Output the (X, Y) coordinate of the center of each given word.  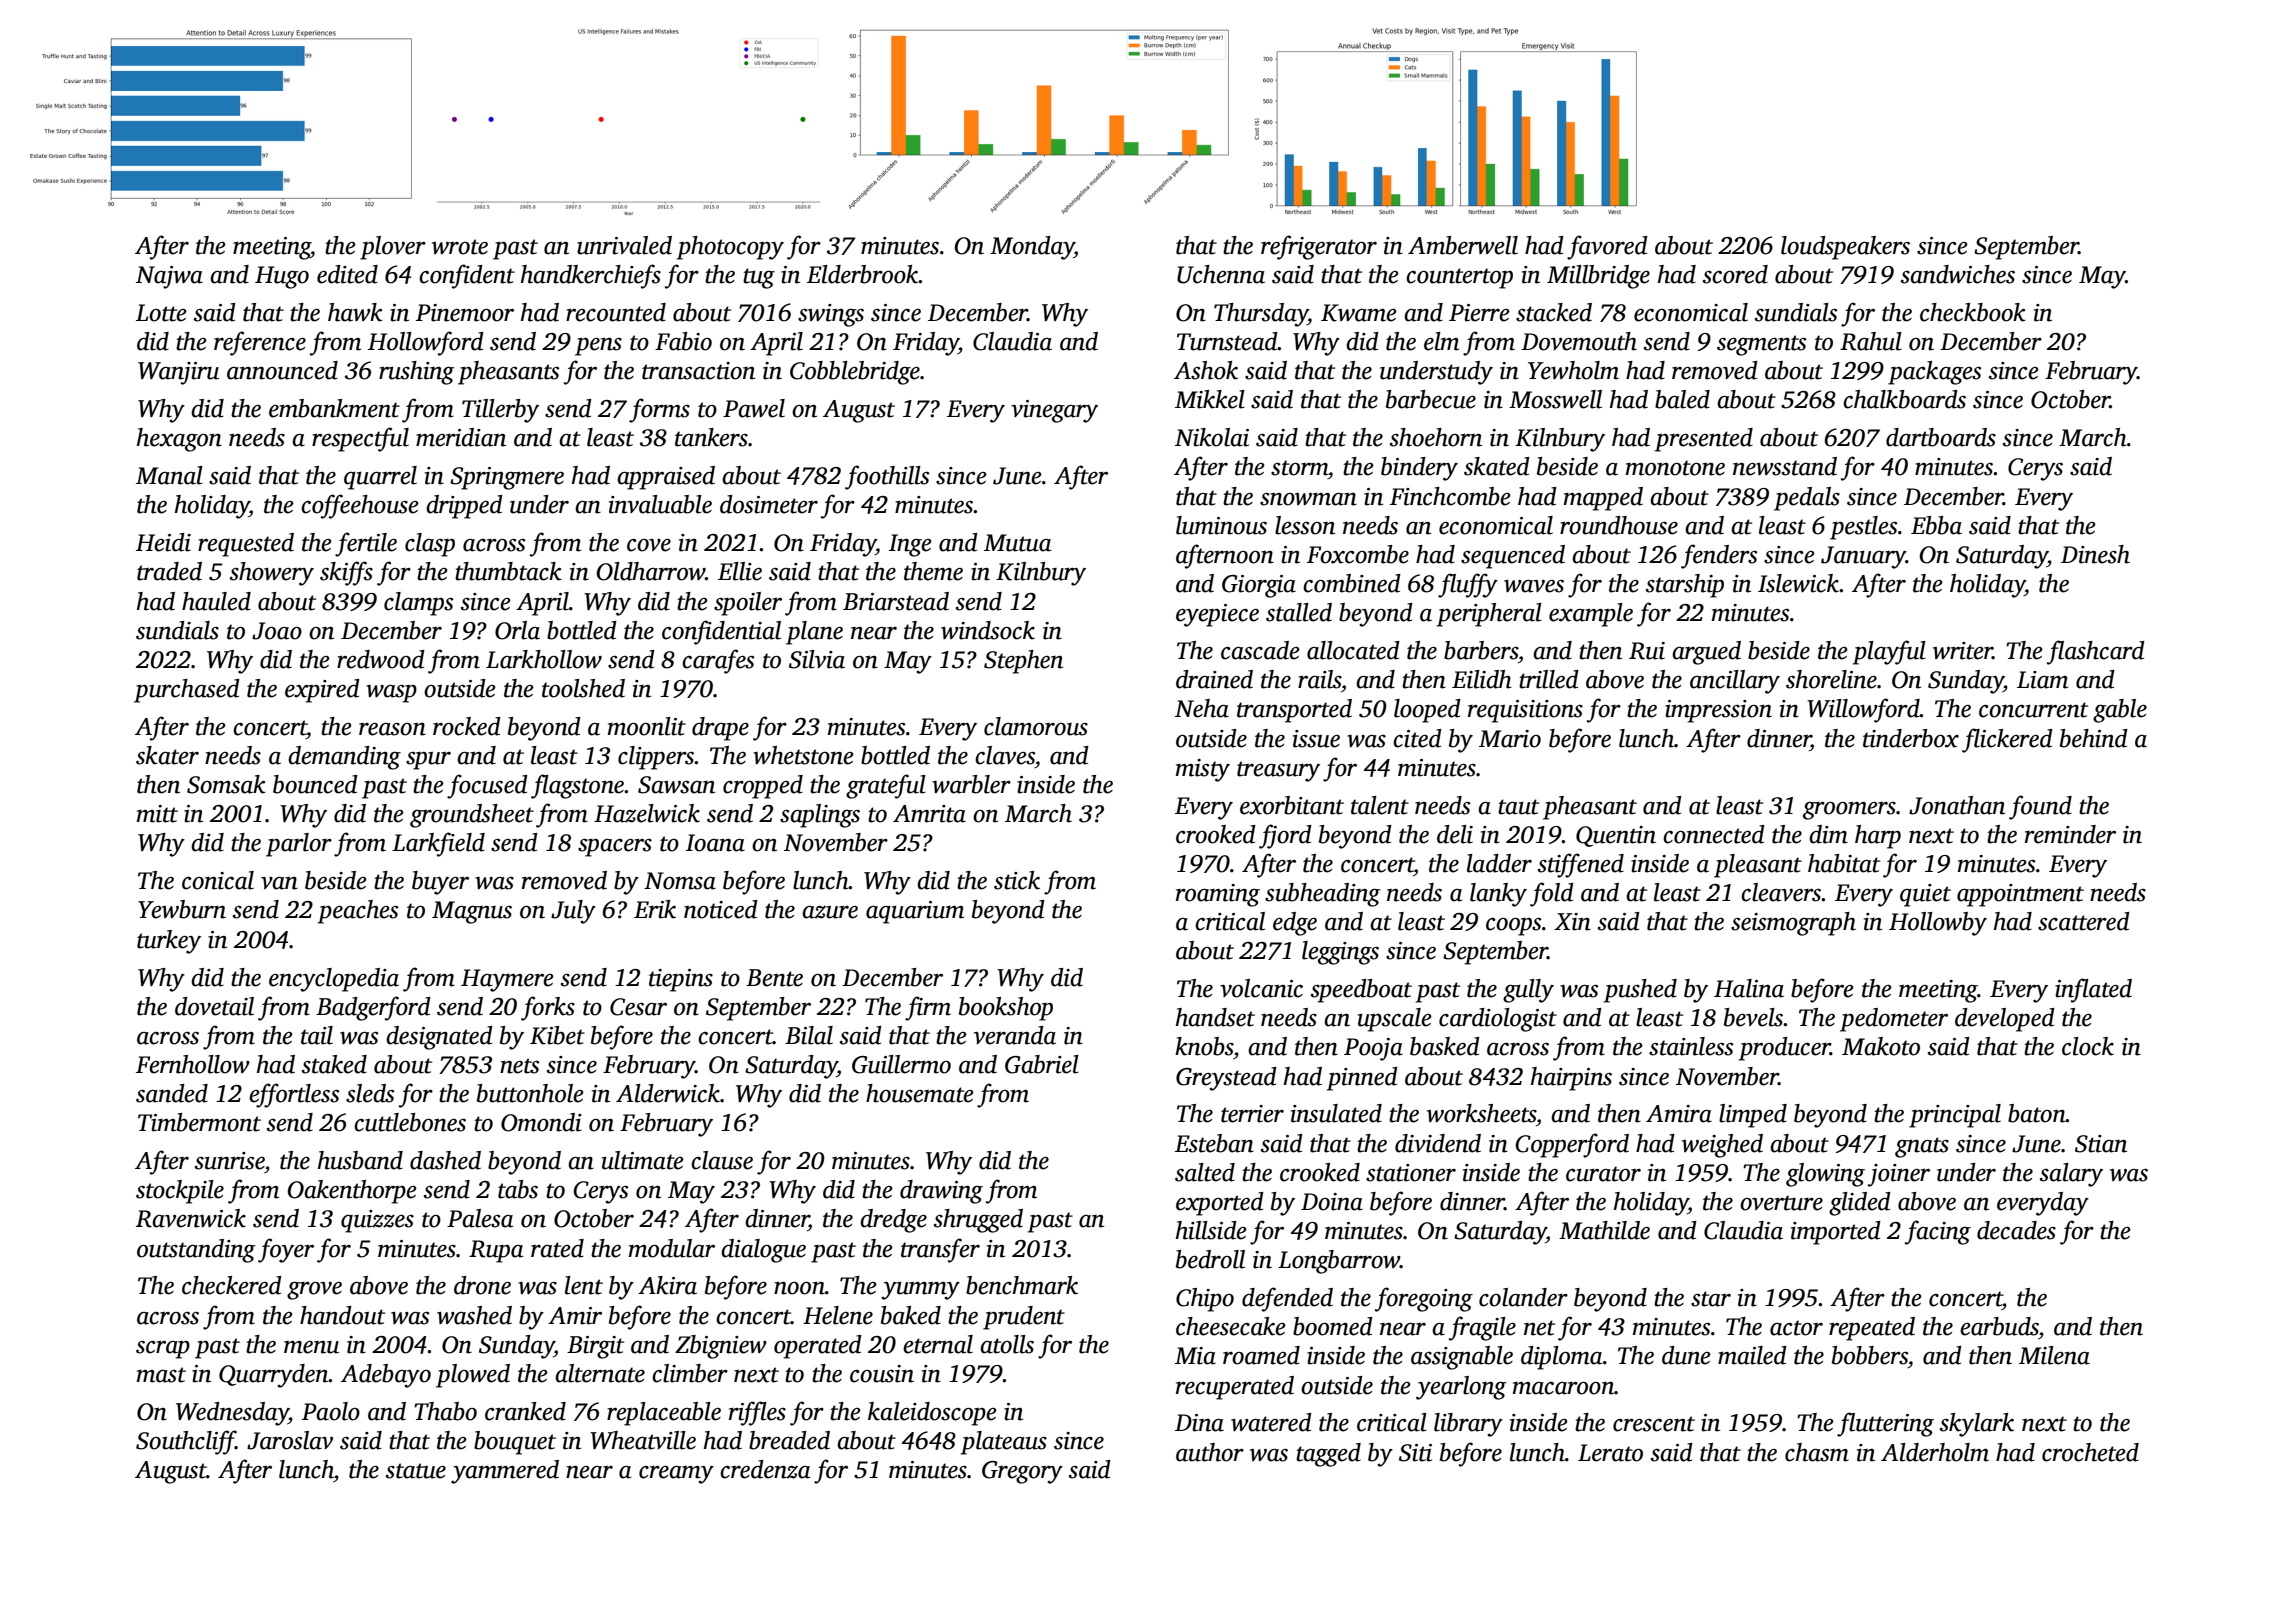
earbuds (1999, 1326)
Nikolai (1212, 437)
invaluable (660, 504)
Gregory (1022, 1472)
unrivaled (624, 245)
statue (416, 1471)
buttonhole (530, 1093)
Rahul (1871, 341)
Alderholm (1935, 1452)
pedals (1807, 499)
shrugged (978, 1221)
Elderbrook (863, 274)
